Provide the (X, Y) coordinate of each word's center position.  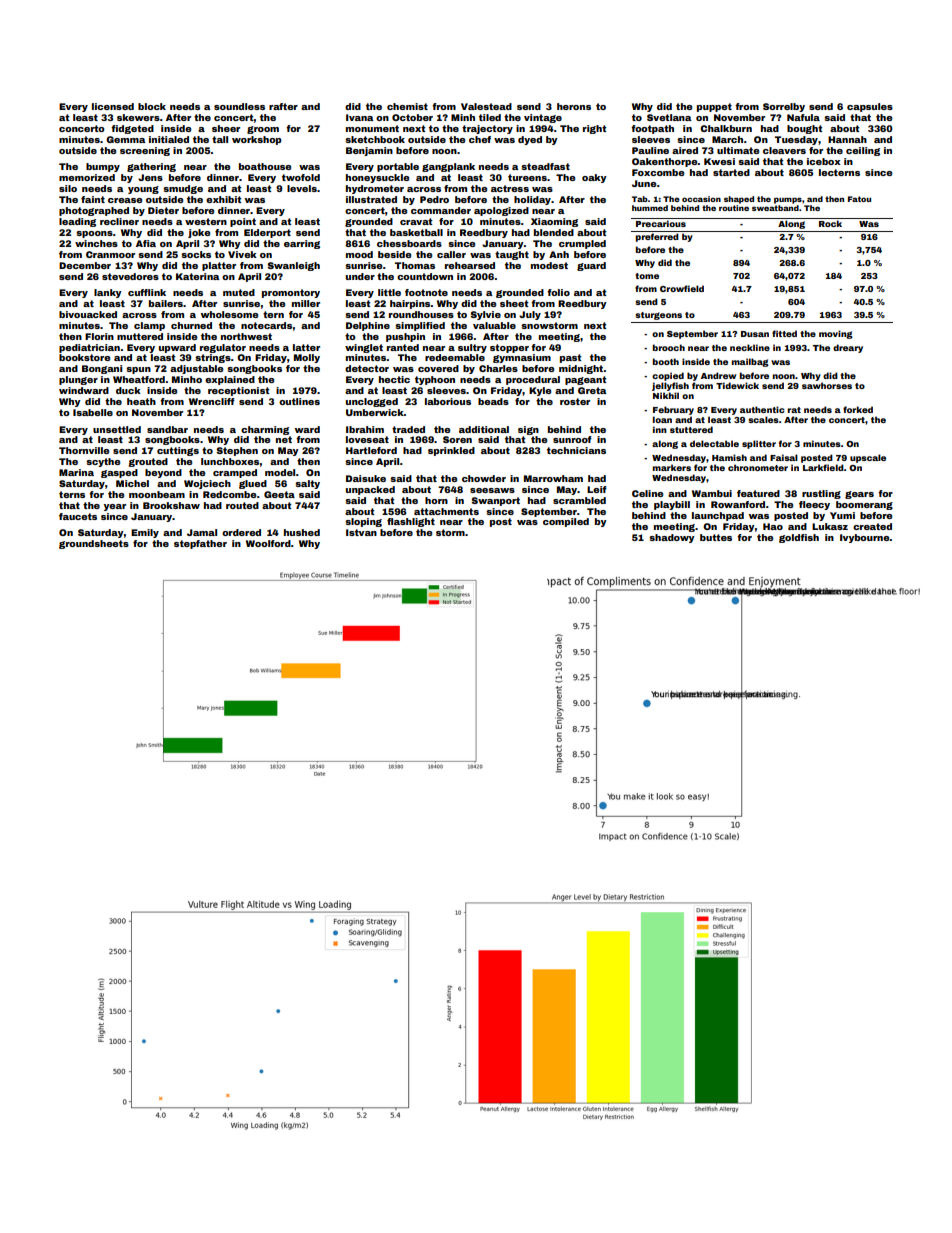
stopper (509, 348)
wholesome (229, 314)
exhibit (224, 199)
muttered (140, 336)
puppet (714, 107)
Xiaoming (554, 222)
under (360, 276)
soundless (239, 106)
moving (836, 334)
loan (662, 419)
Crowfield (682, 288)
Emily (145, 533)
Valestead (486, 106)
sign (528, 430)
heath (141, 401)
